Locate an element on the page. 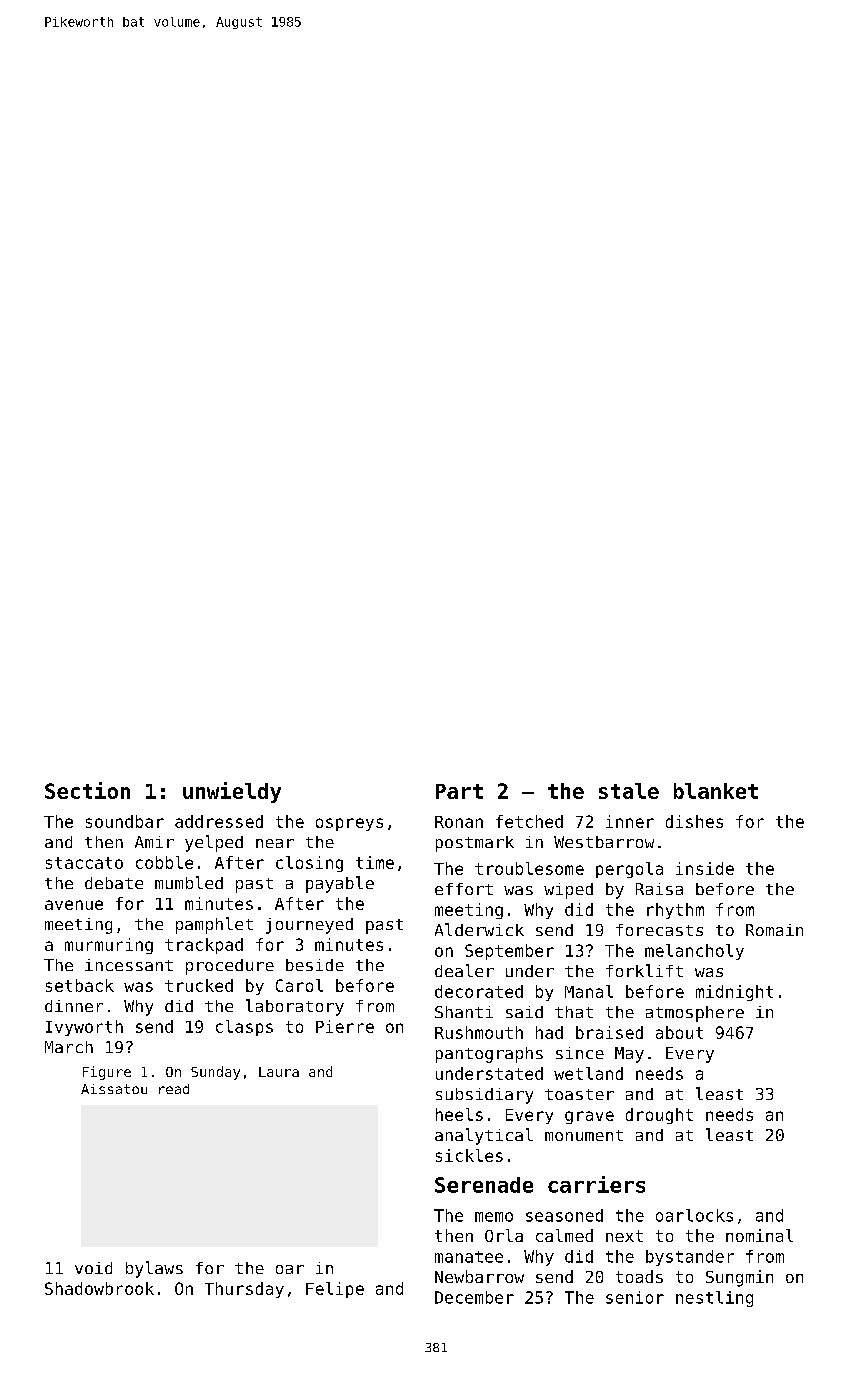  clasps is located at coordinates (244, 1028).
